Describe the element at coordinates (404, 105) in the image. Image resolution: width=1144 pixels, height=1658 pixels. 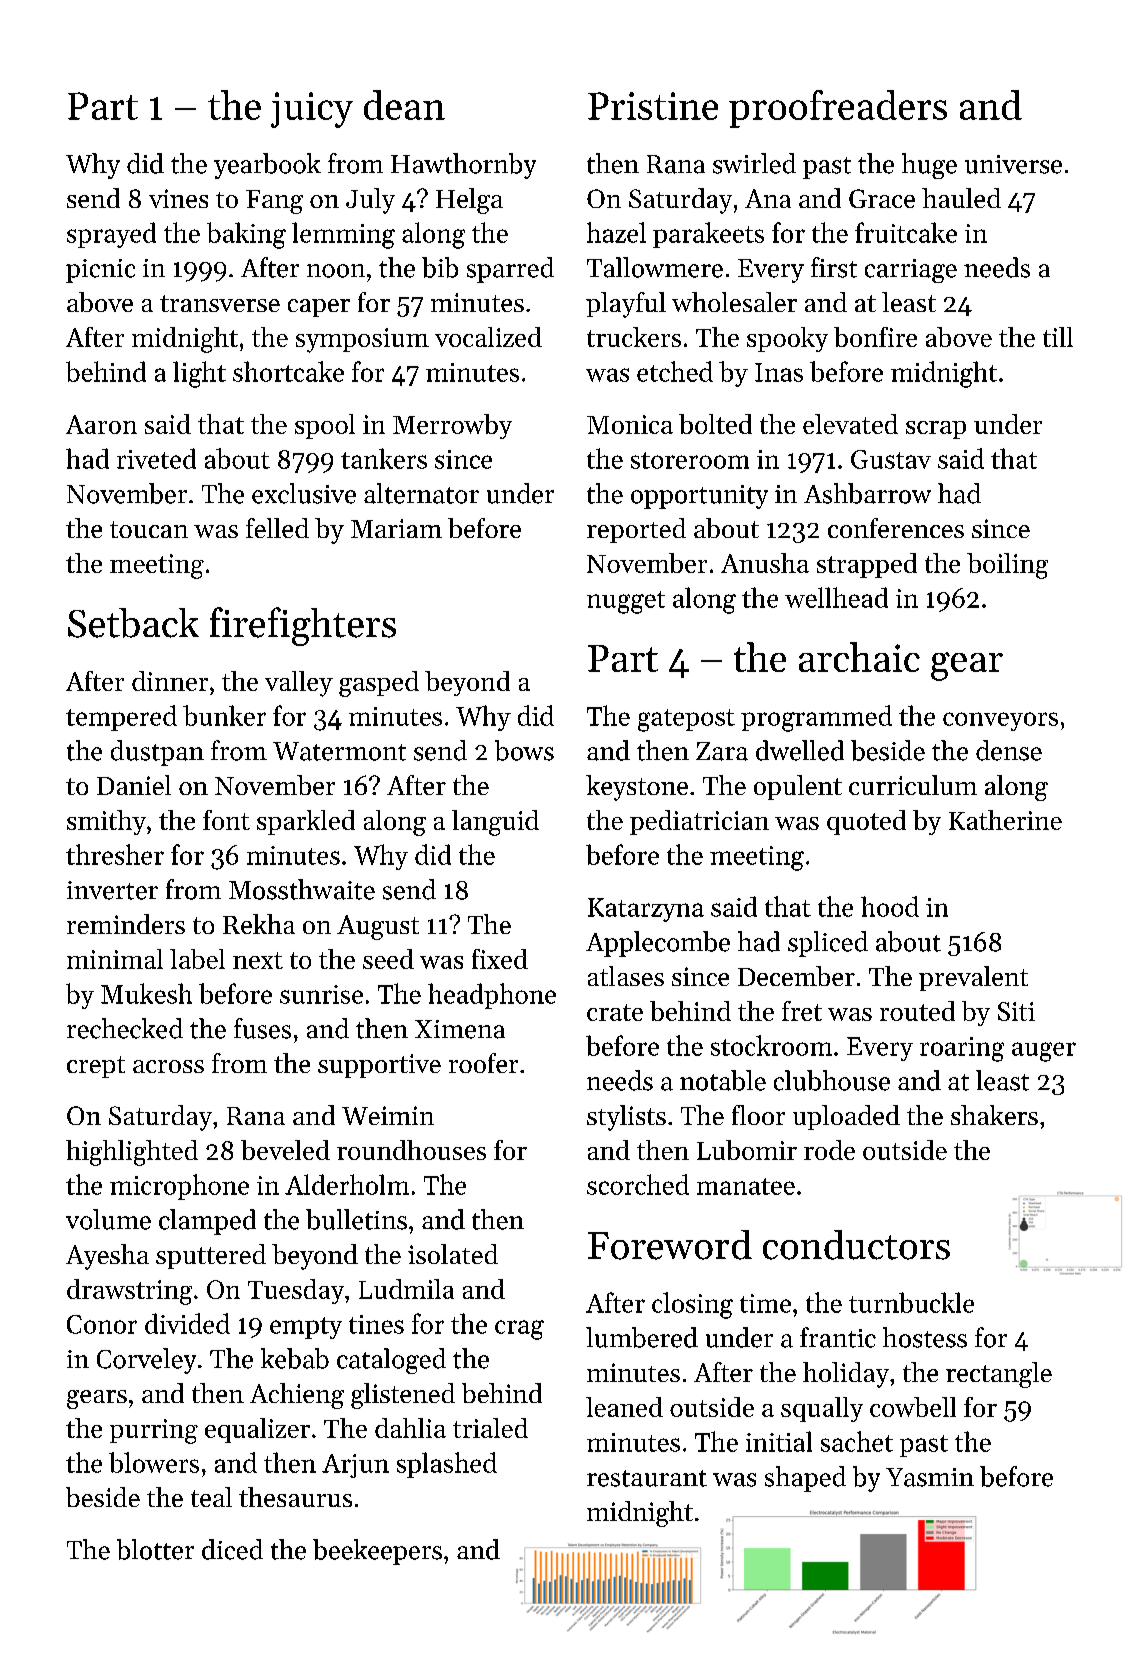
I see `dean` at that location.
